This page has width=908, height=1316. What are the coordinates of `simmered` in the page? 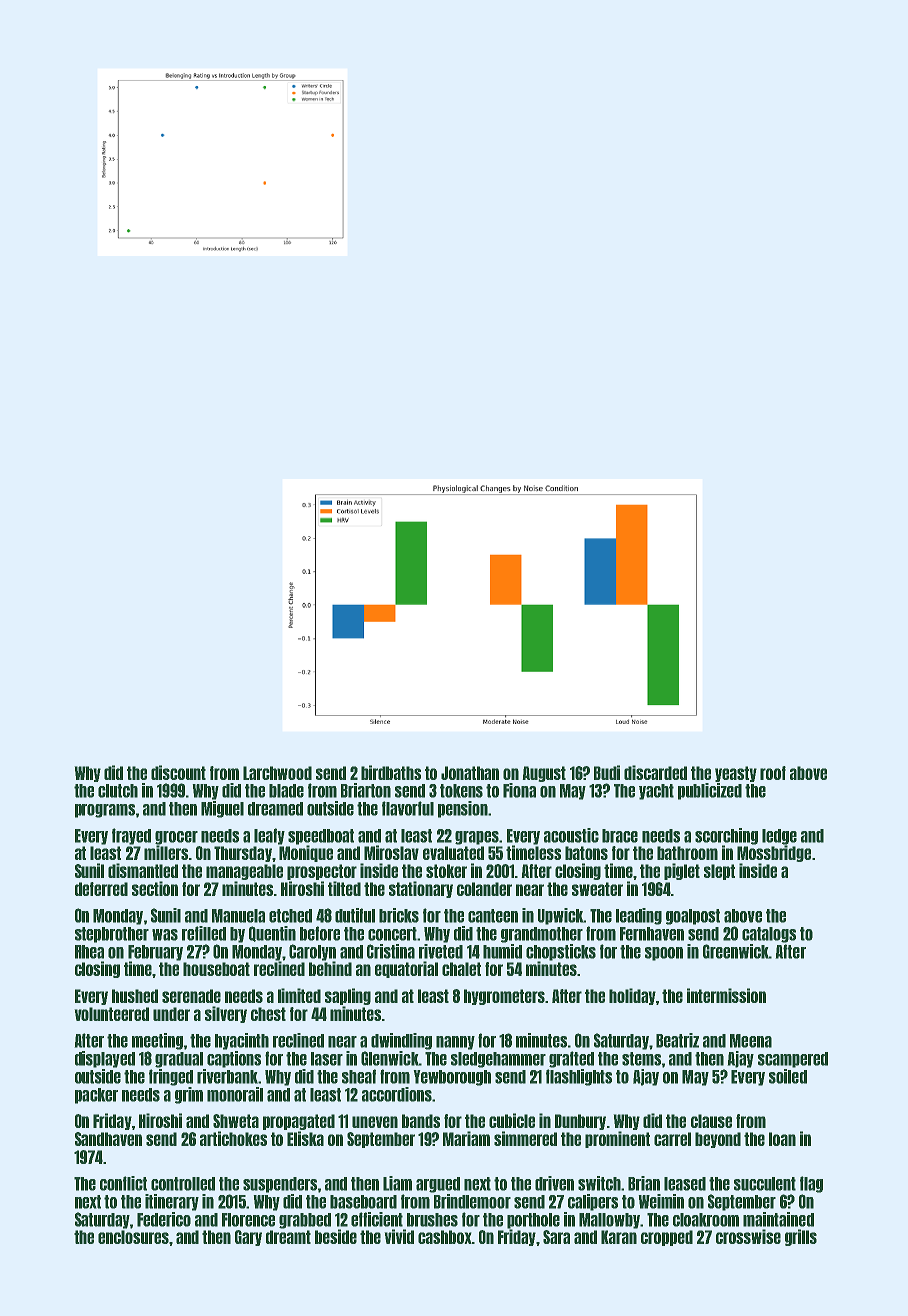 It's located at (525, 1138).
